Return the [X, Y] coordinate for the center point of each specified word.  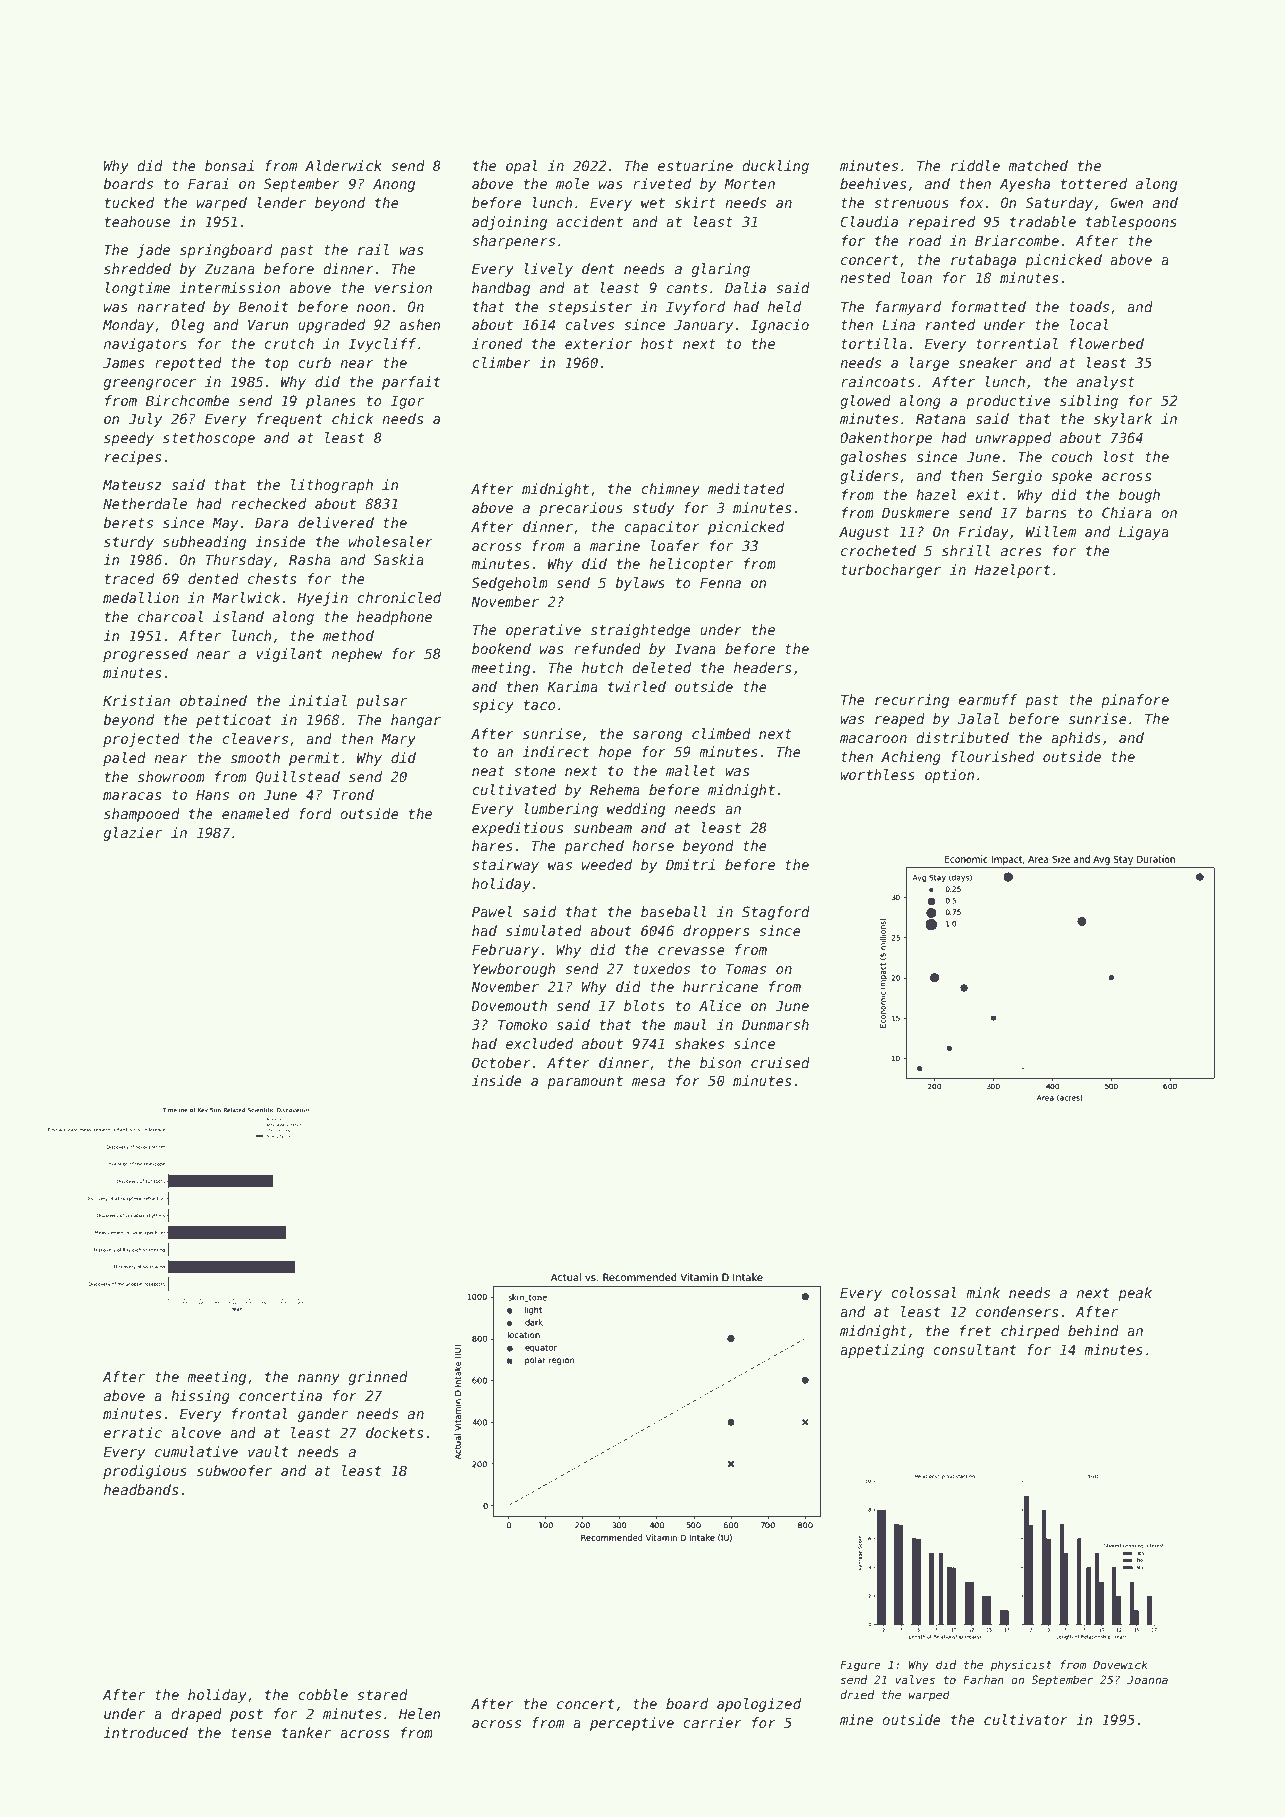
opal [522, 167]
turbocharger [891, 571]
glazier [133, 834]
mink [983, 1292]
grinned [378, 1378]
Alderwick [343, 165]
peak [1135, 1294]
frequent [290, 420]
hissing [200, 1397]
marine [615, 545]
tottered [1094, 183]
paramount [585, 1082]
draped [196, 1715]
